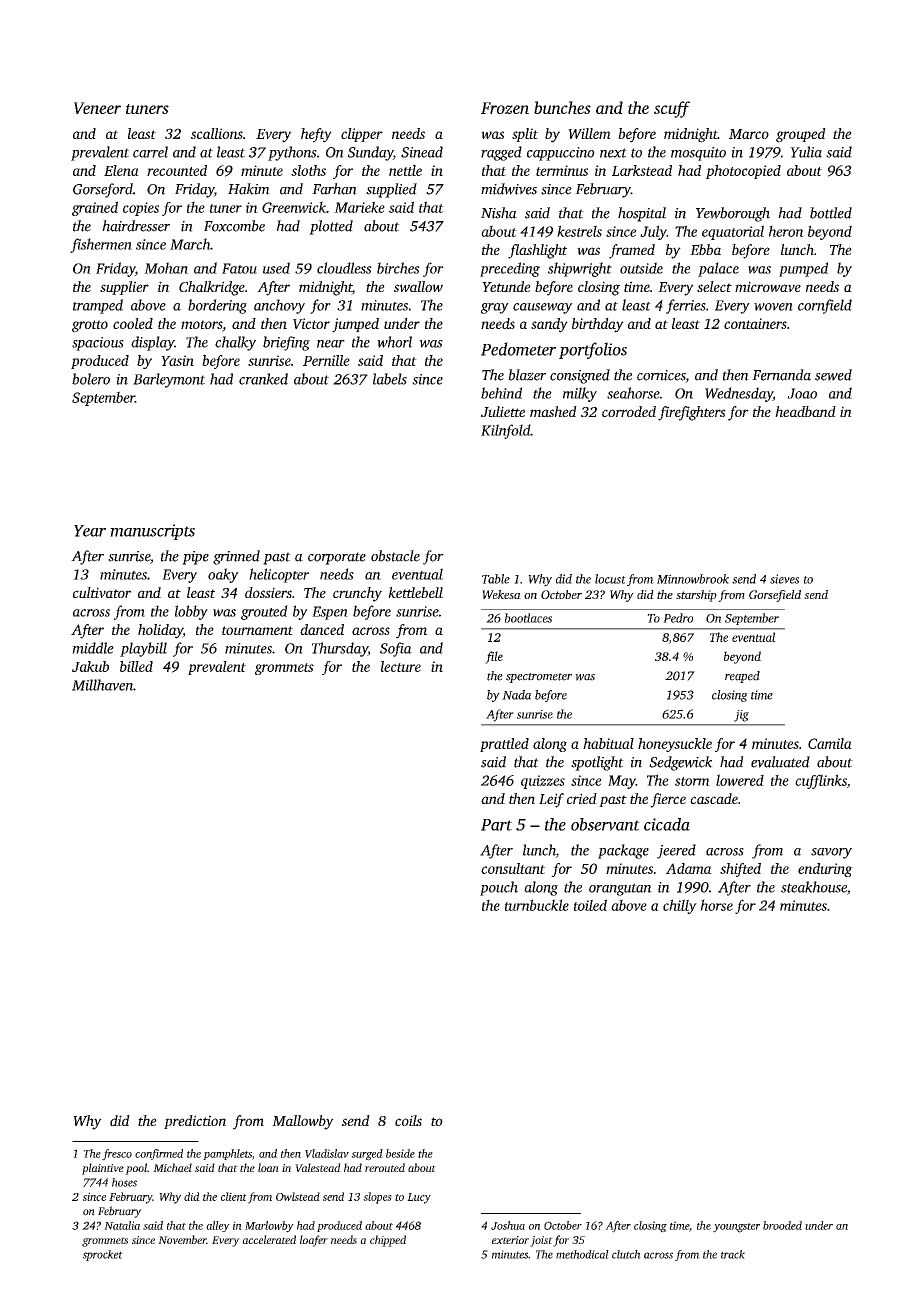  I want to click on grouped, so click(801, 135).
